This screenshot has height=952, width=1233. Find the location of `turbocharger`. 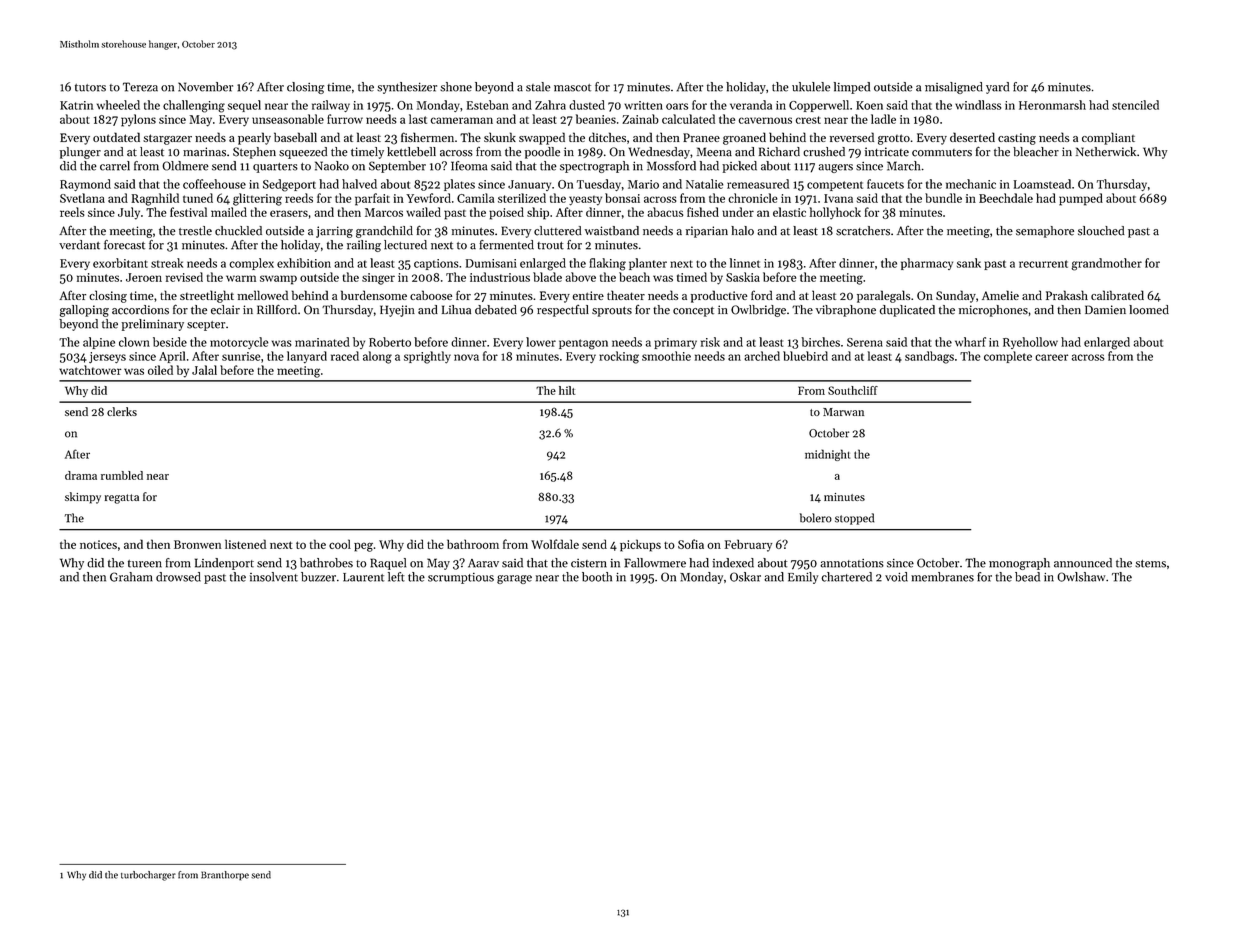

turbocharger is located at coordinates (148, 876).
